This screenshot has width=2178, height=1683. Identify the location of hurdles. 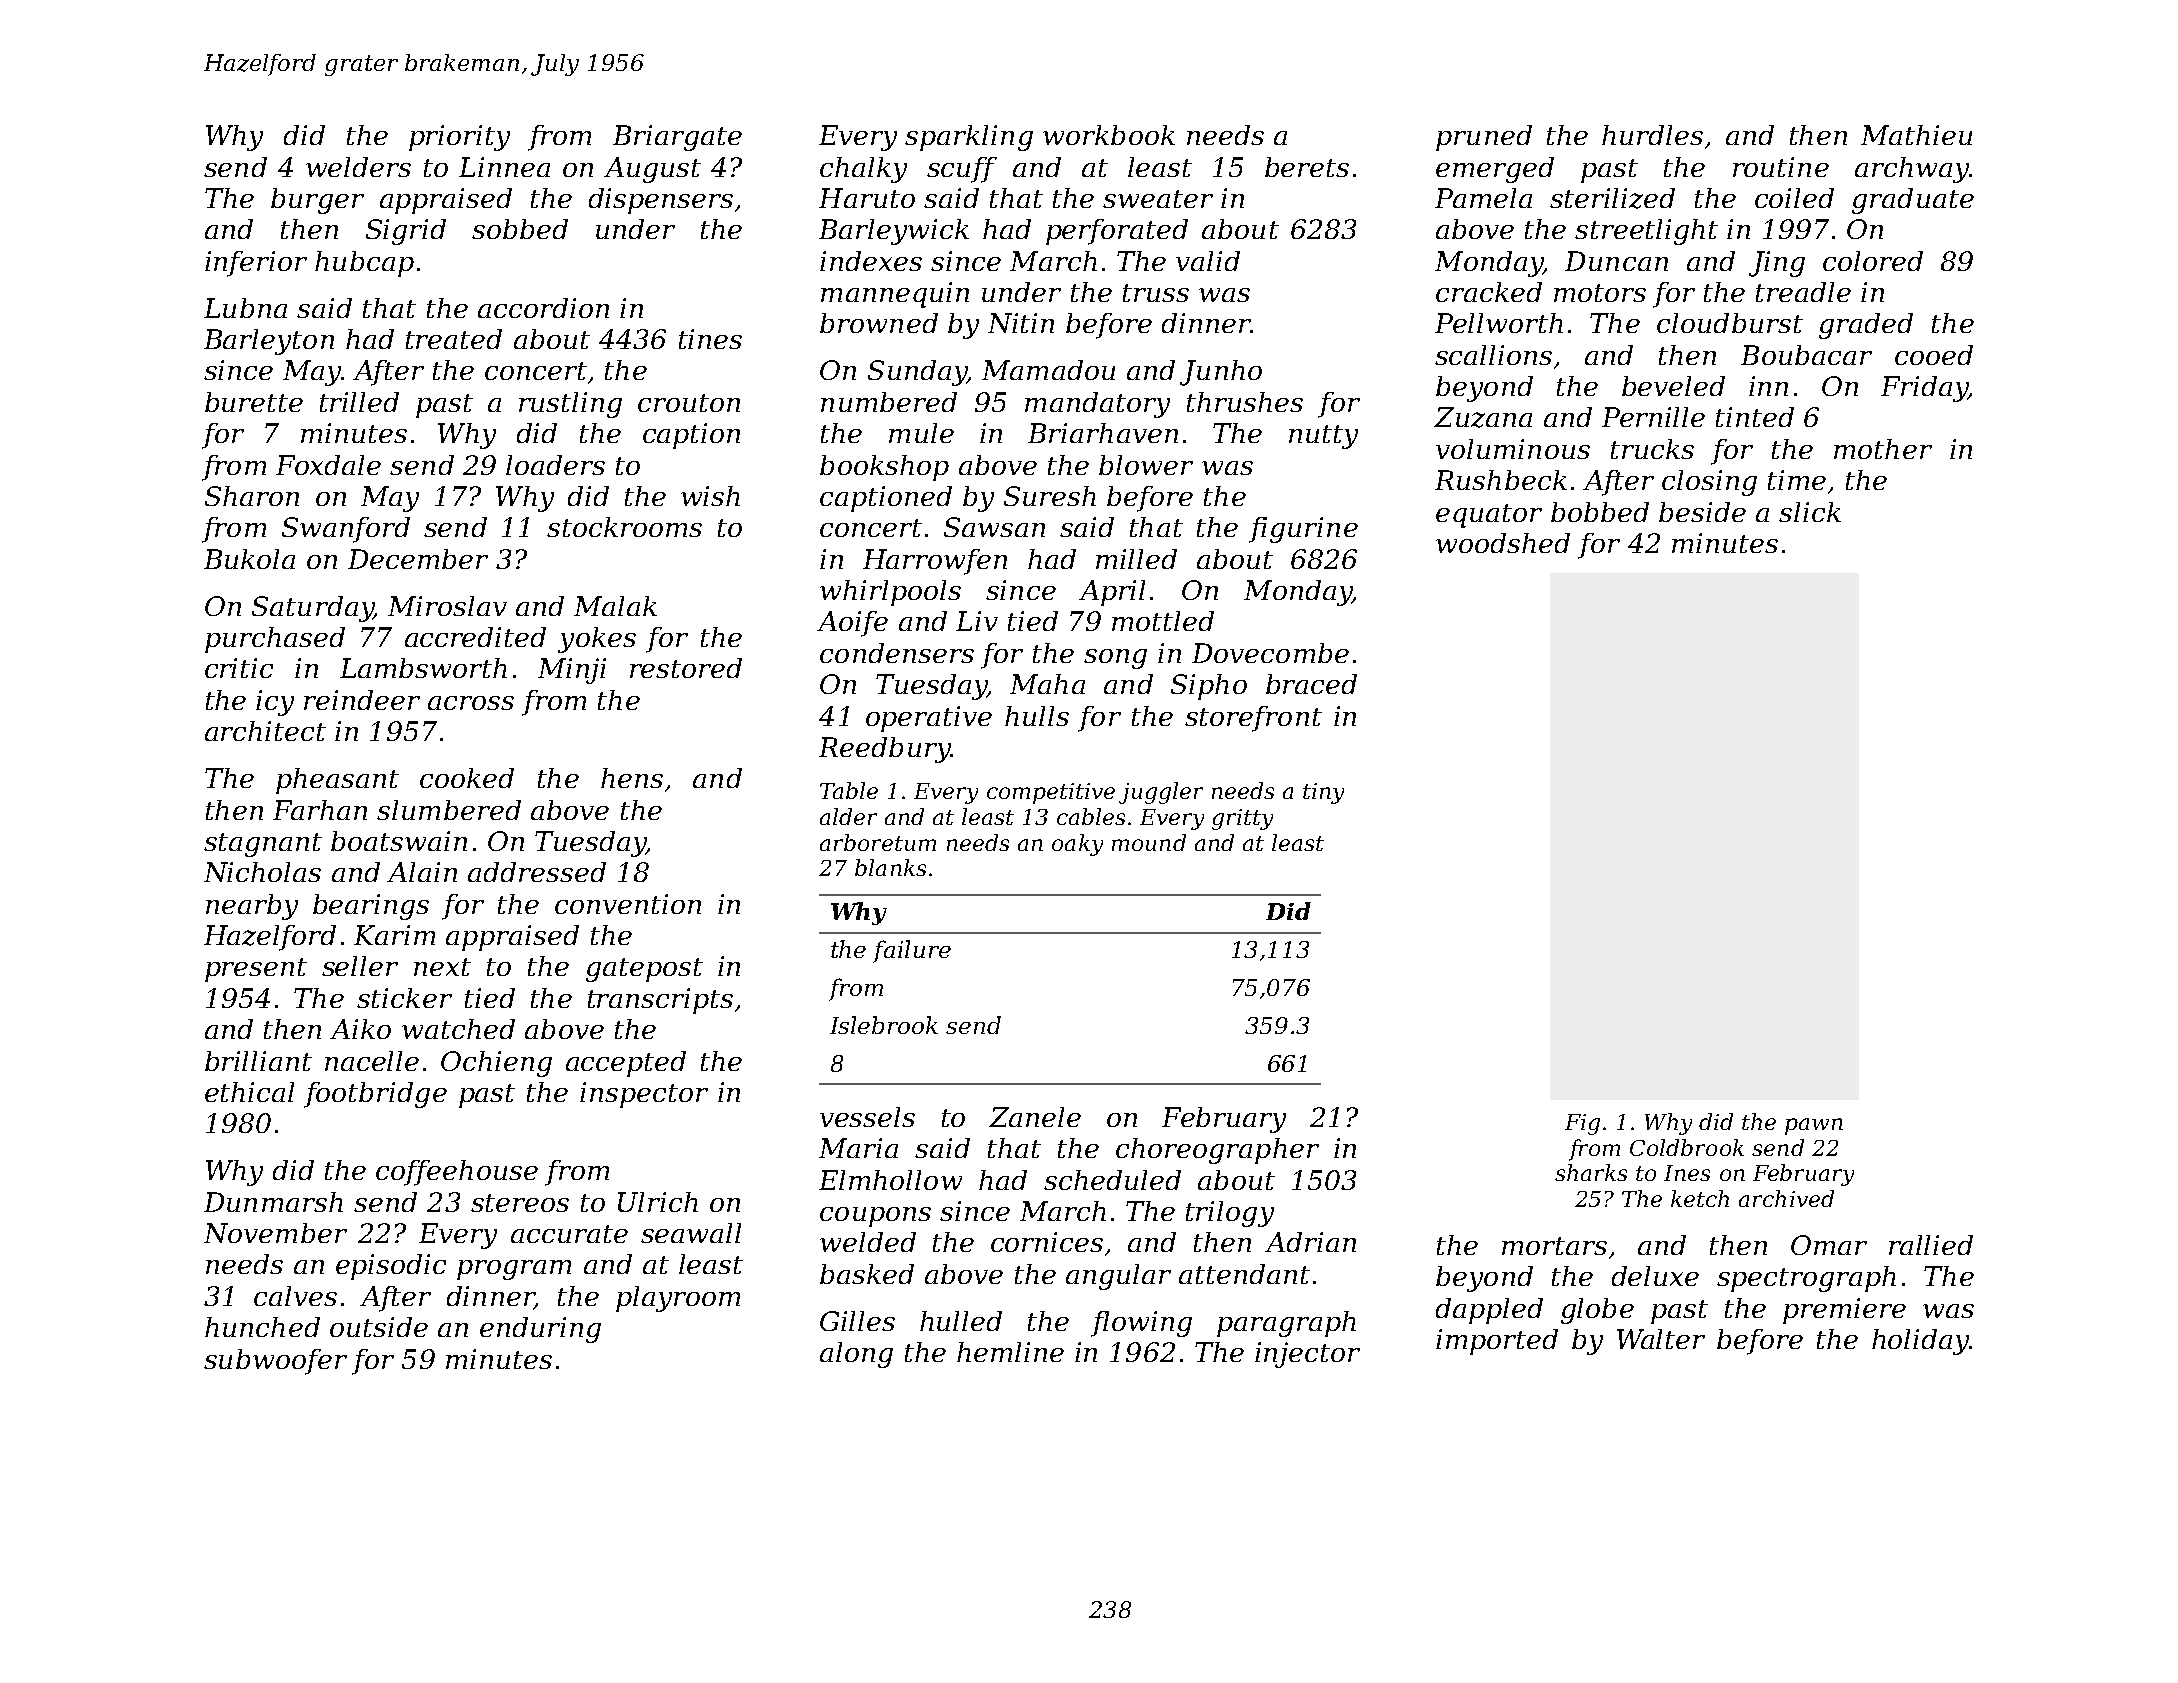
(1652, 135).
